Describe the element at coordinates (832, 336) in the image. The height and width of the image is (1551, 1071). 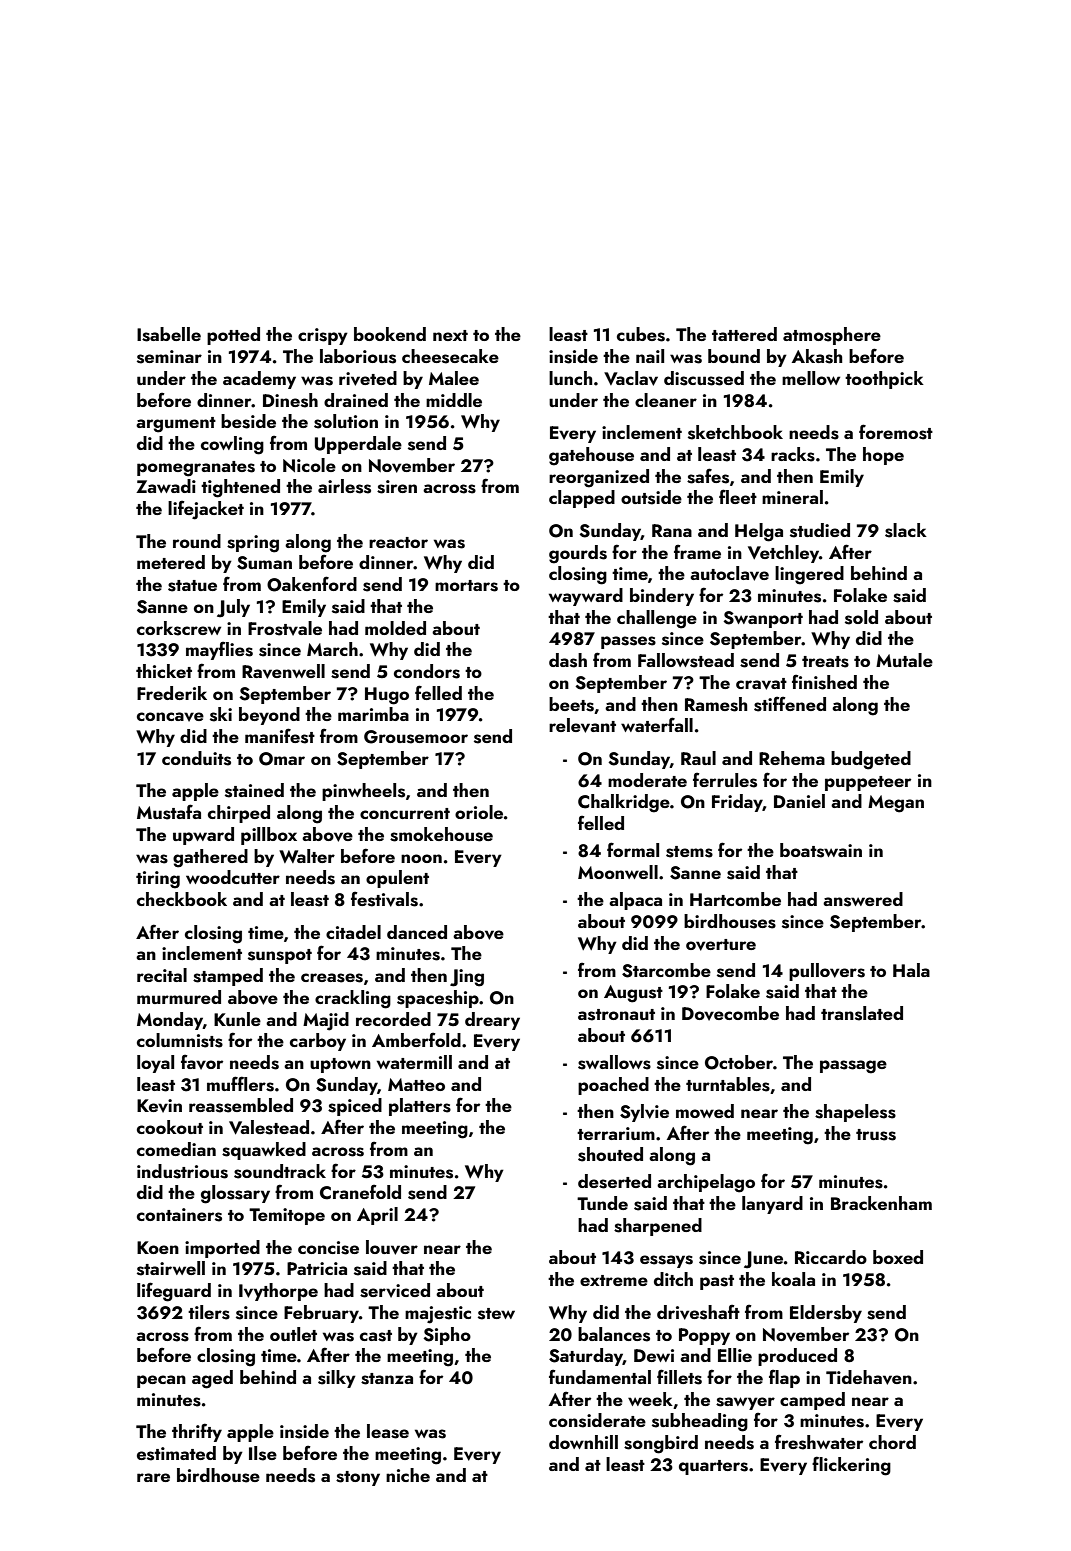
I see `atmosphere` at that location.
